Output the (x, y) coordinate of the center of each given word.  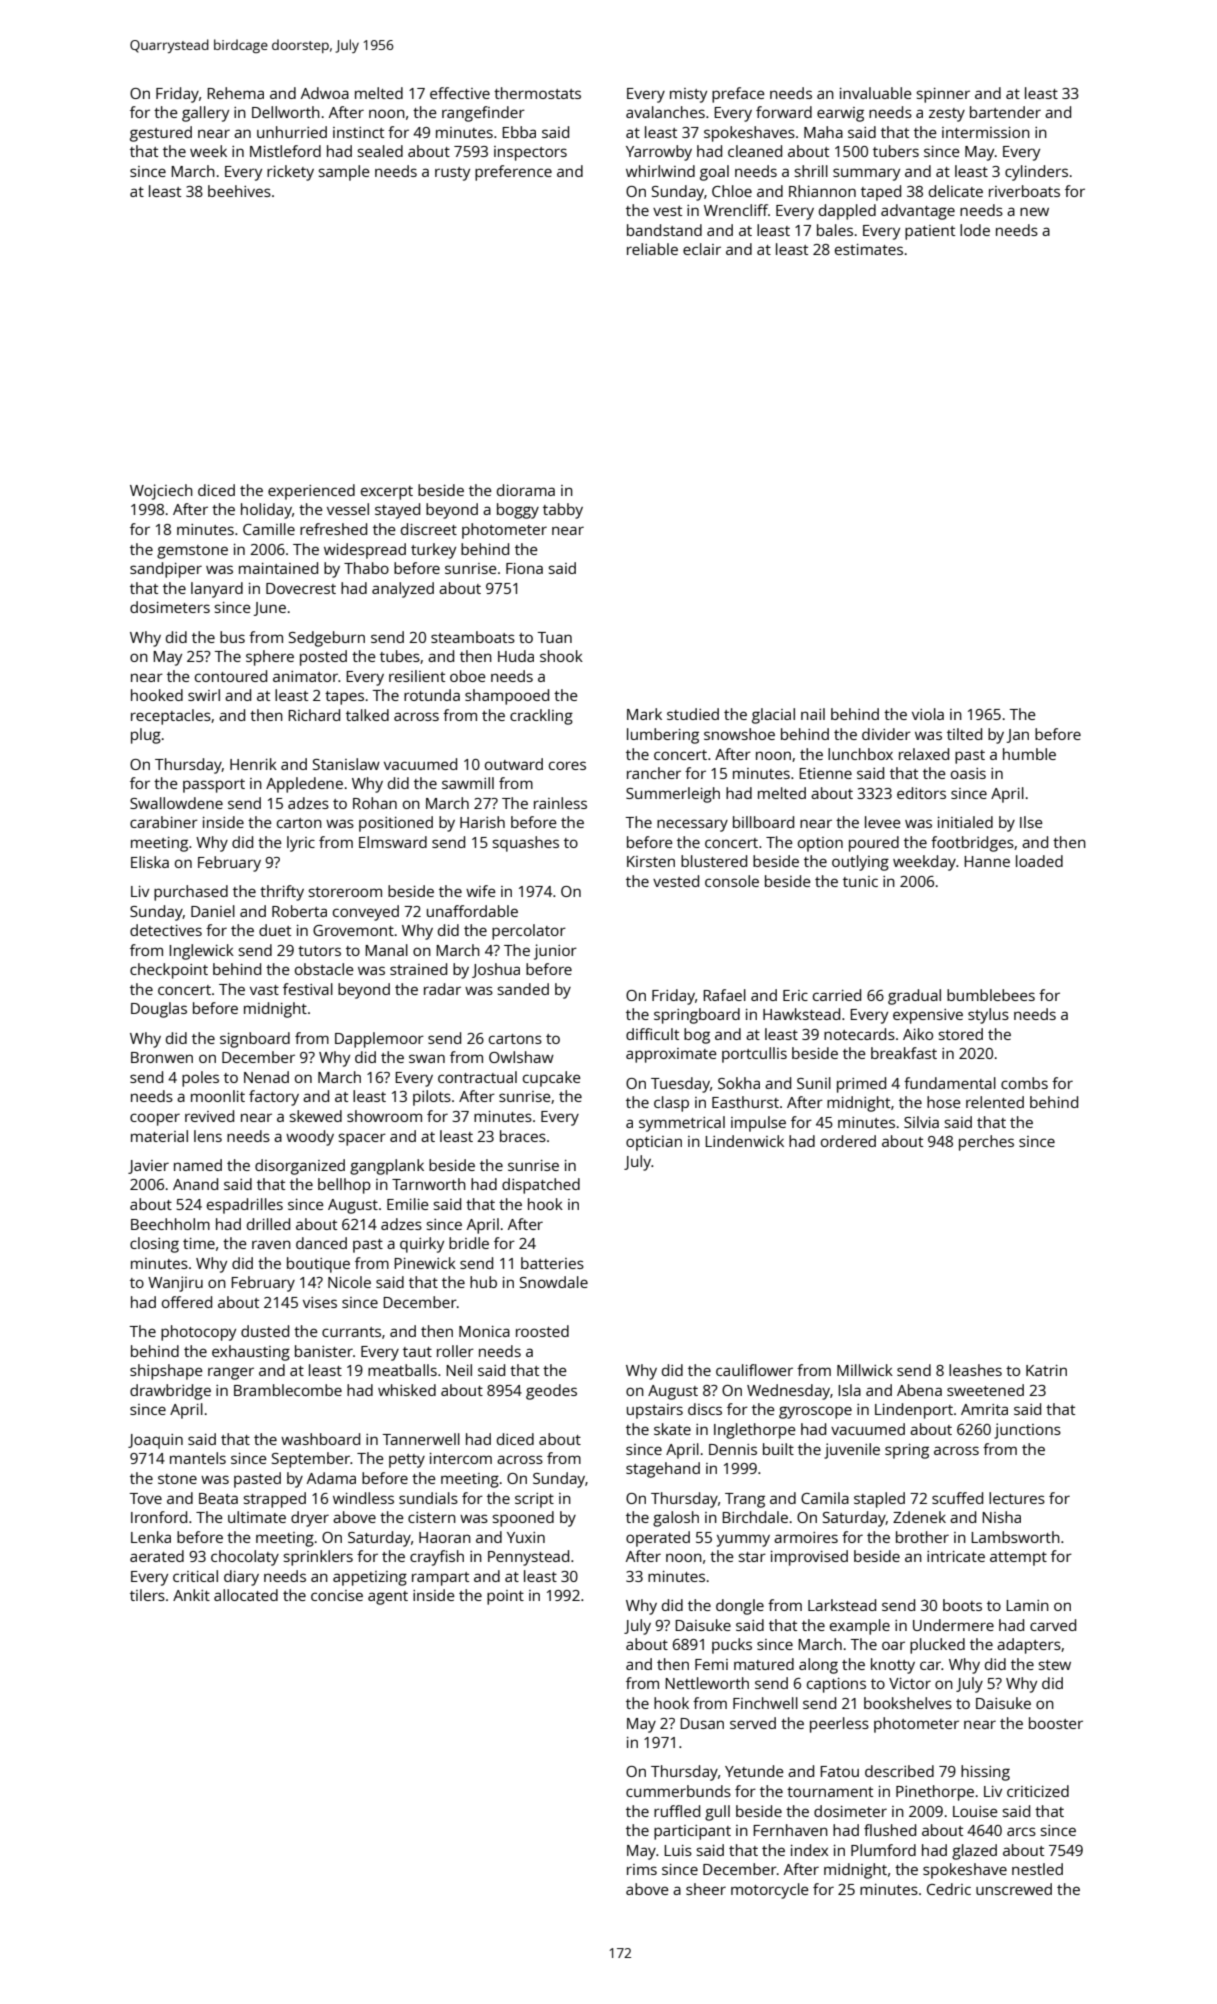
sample (344, 173)
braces (523, 1136)
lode (975, 230)
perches (986, 1143)
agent (388, 1598)
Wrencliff (736, 210)
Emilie (408, 1204)
